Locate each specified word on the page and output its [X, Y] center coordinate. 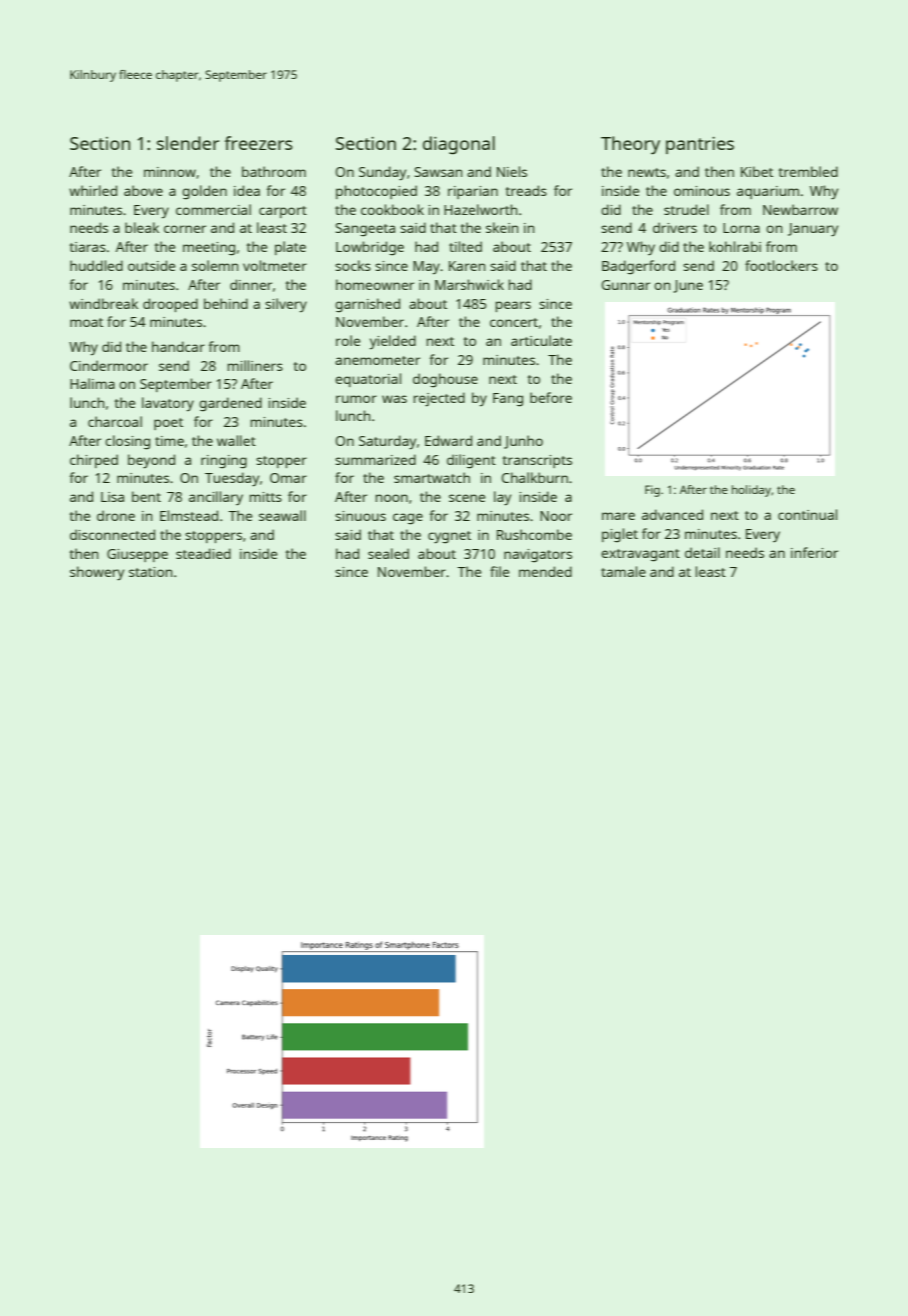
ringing [224, 462]
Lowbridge [370, 248]
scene [467, 498]
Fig [652, 491]
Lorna [741, 228]
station [150, 572]
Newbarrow [800, 209]
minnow [170, 172]
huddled [96, 265]
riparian [473, 192]
